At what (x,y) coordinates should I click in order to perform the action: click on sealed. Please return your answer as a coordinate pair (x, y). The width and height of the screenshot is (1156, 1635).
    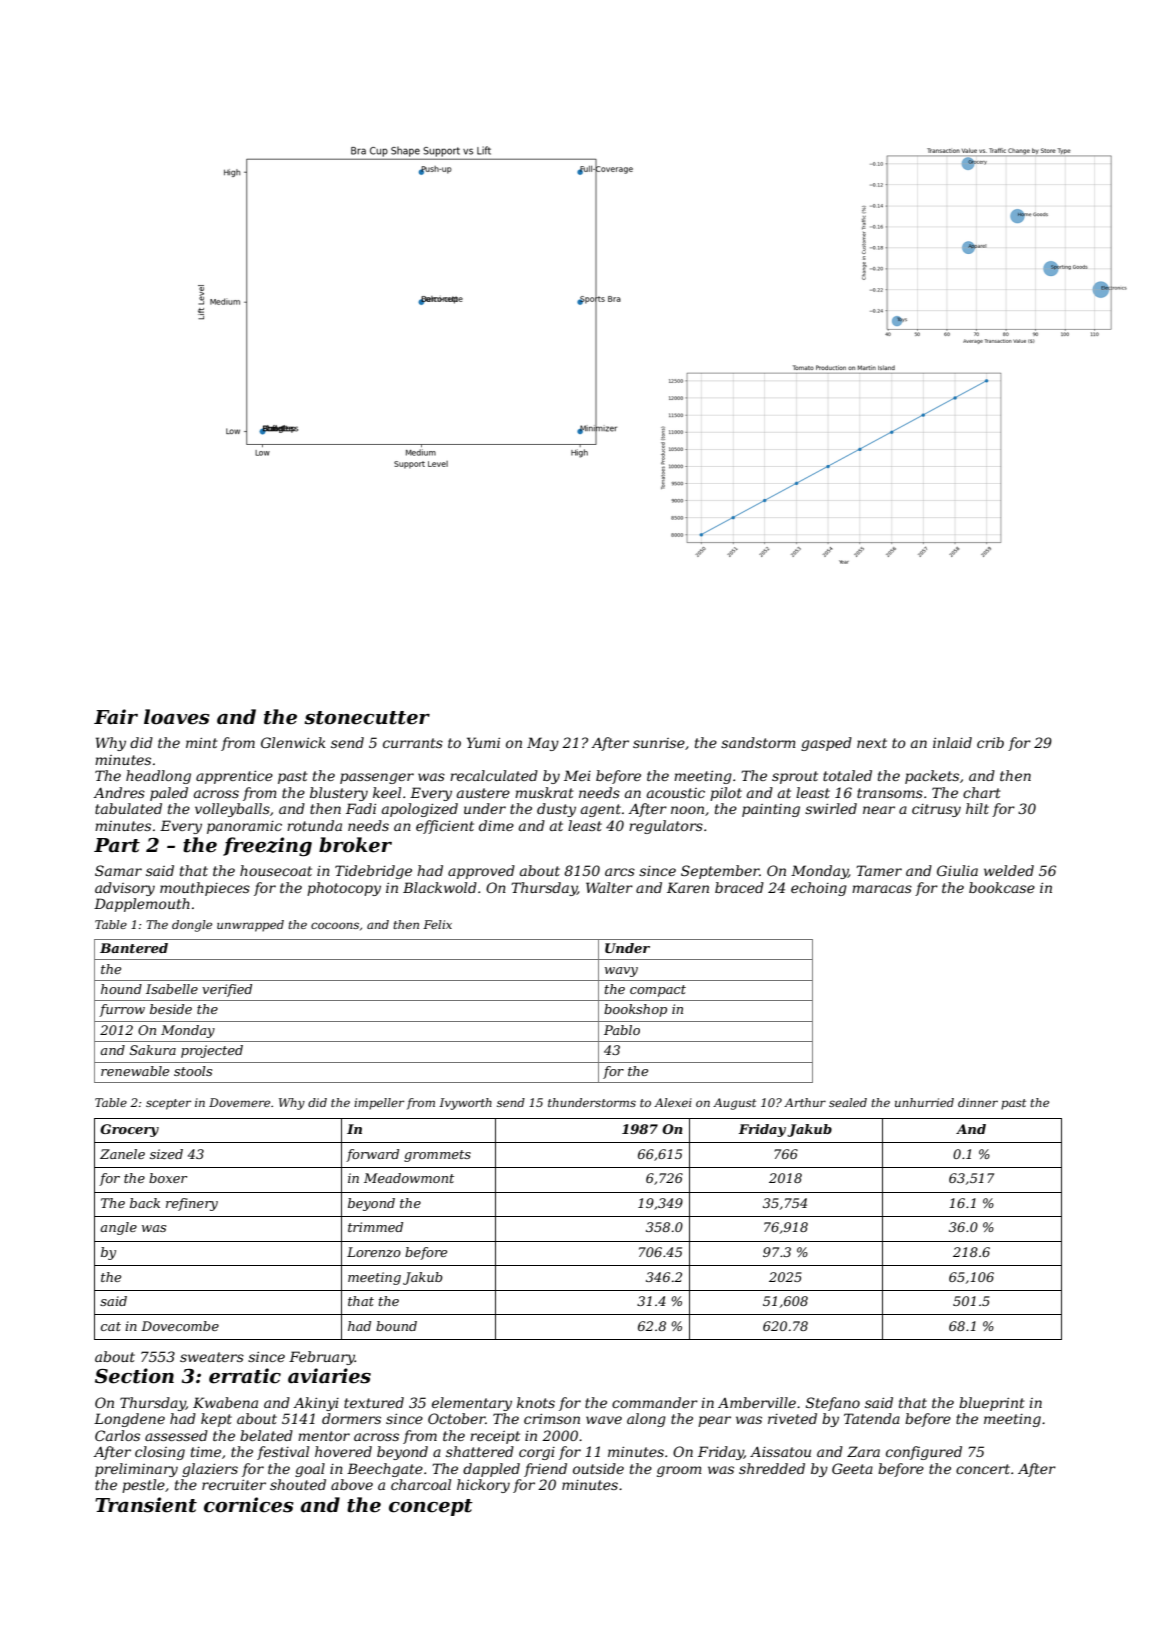
    Looking at the image, I should click on (848, 1102).
